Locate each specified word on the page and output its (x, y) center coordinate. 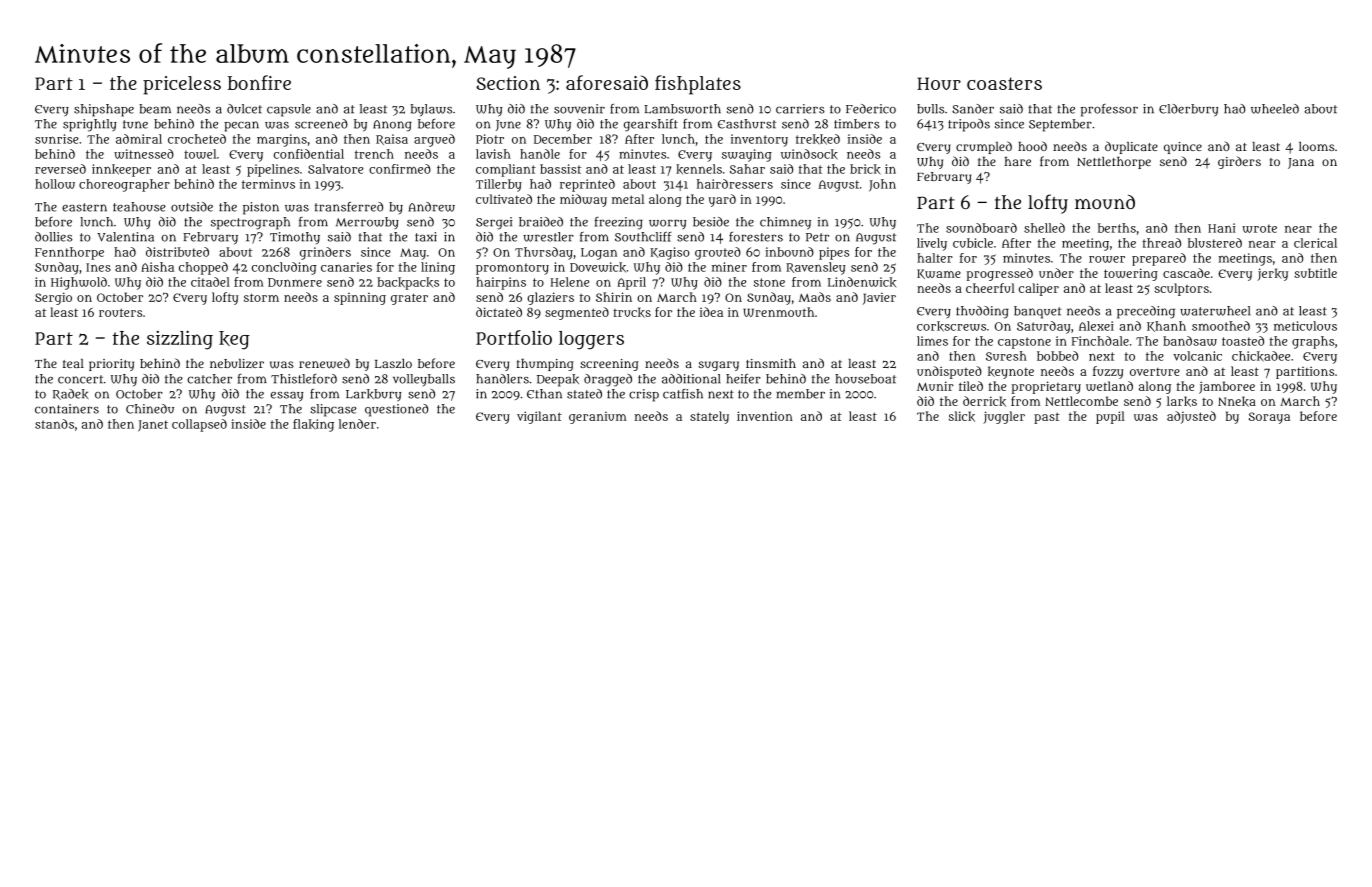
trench (374, 154)
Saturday (1044, 327)
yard (722, 200)
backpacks (408, 283)
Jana (1301, 163)
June (508, 125)
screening (609, 365)
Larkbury (373, 395)
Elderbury (1188, 110)
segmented (577, 313)
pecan (241, 126)
